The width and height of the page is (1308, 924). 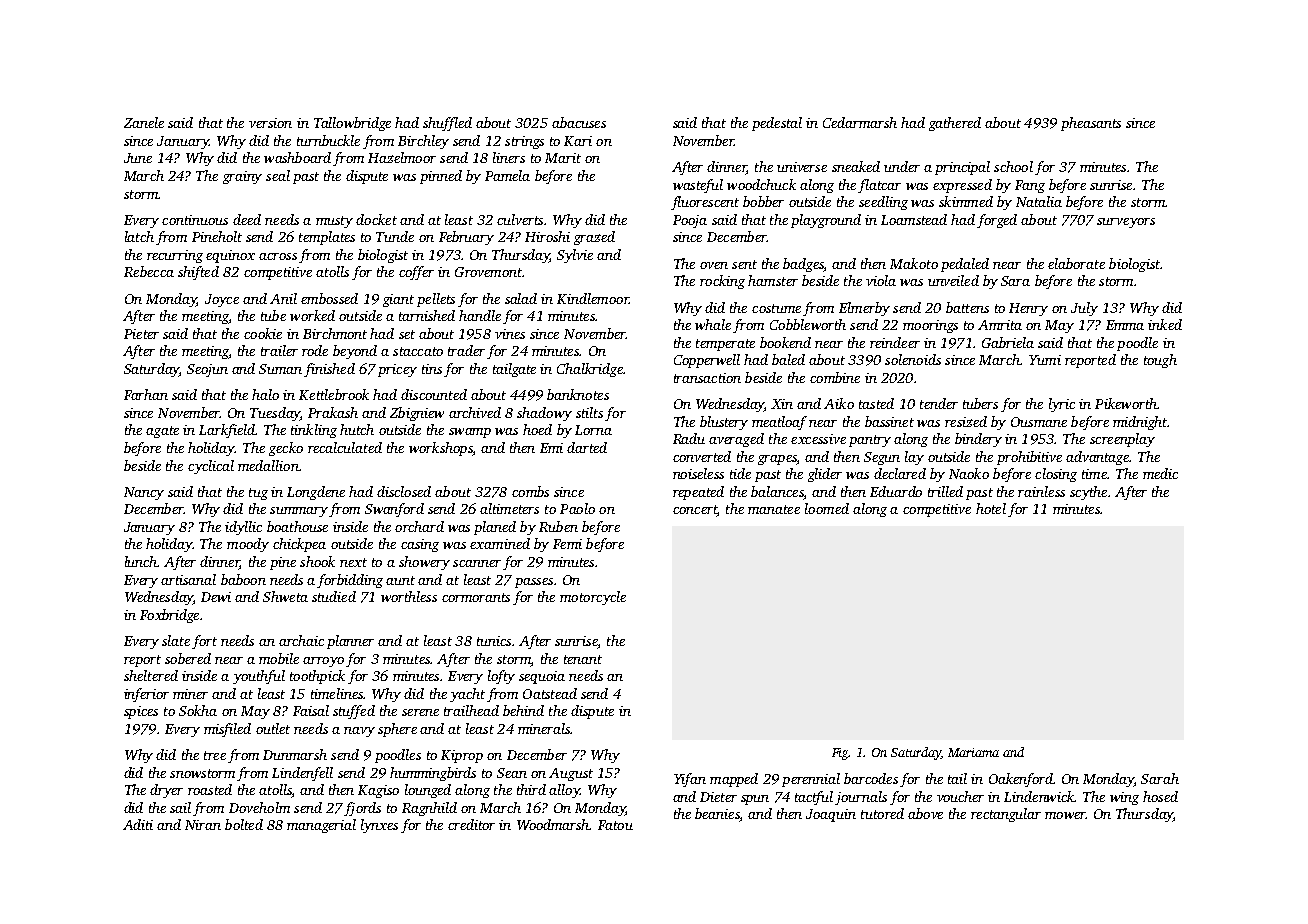 What do you see at coordinates (434, 394) in the page?
I see `discounted` at bounding box center [434, 394].
